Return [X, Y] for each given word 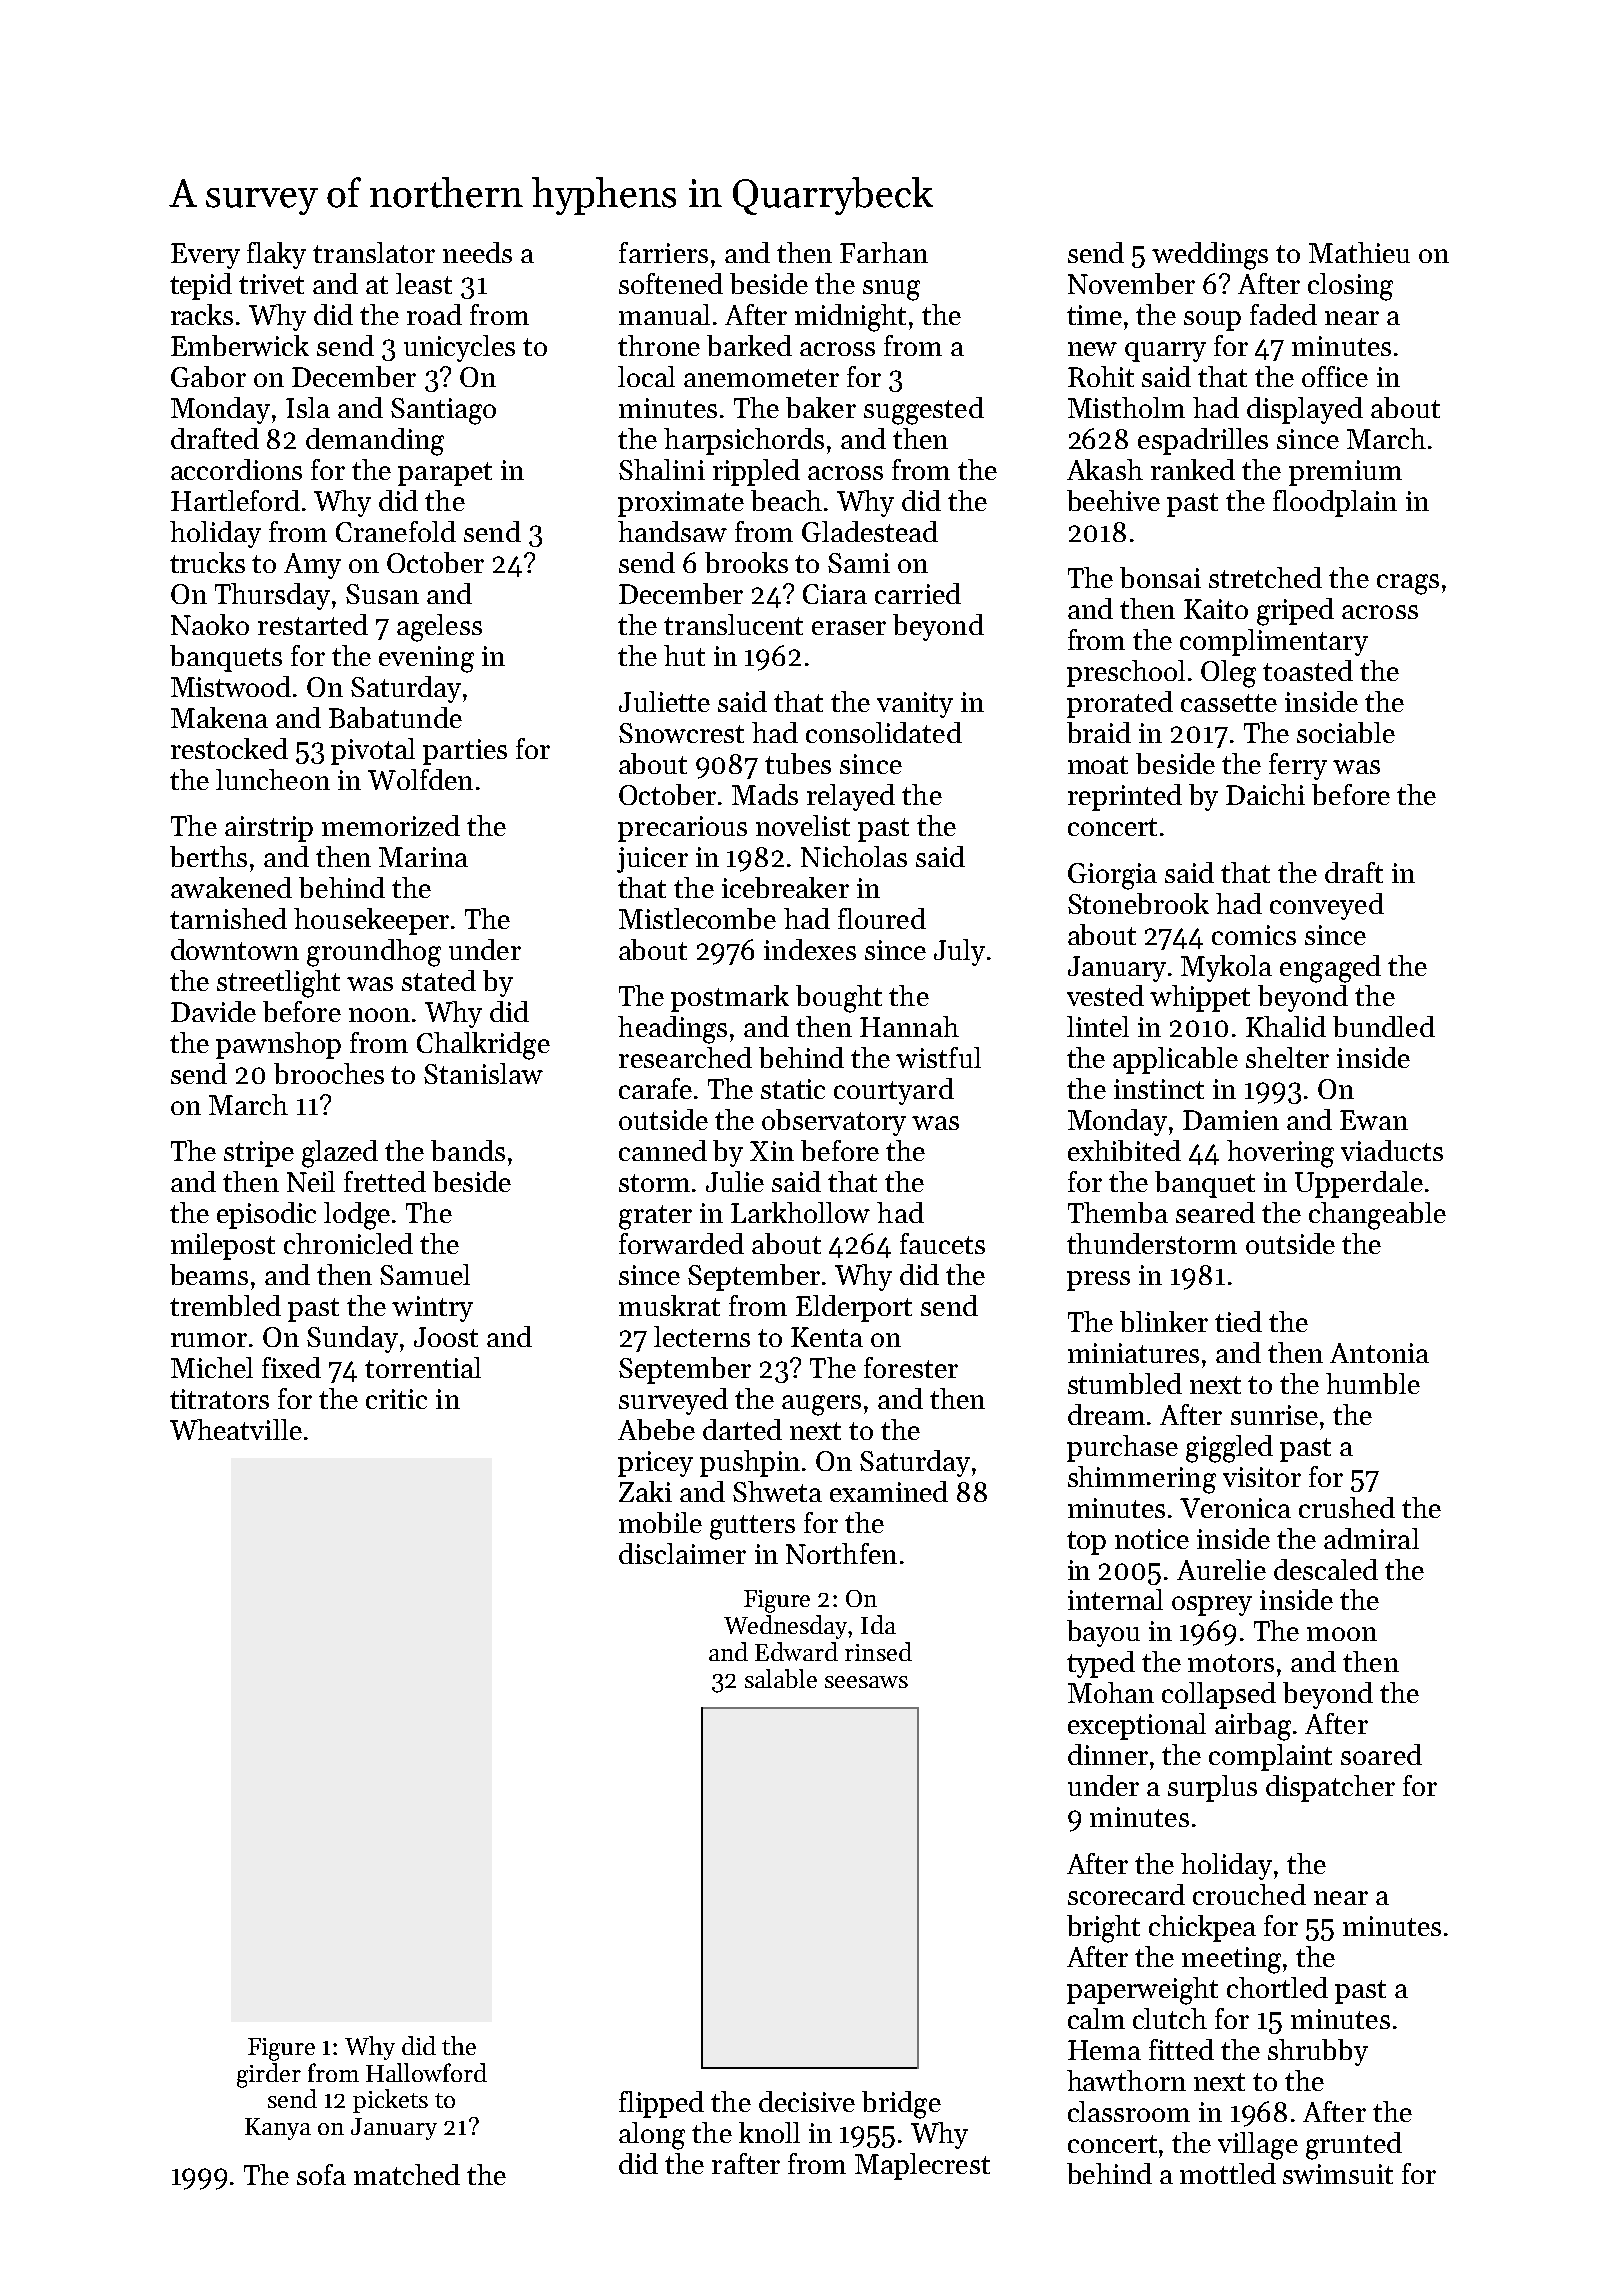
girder [269, 2075]
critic [396, 1399]
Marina [423, 857]
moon [1342, 1634]
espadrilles [1203, 441]
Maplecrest [922, 2166]
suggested [924, 411]
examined [889, 1491]
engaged [1330, 969]
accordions [236, 469]
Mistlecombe [697, 918]
